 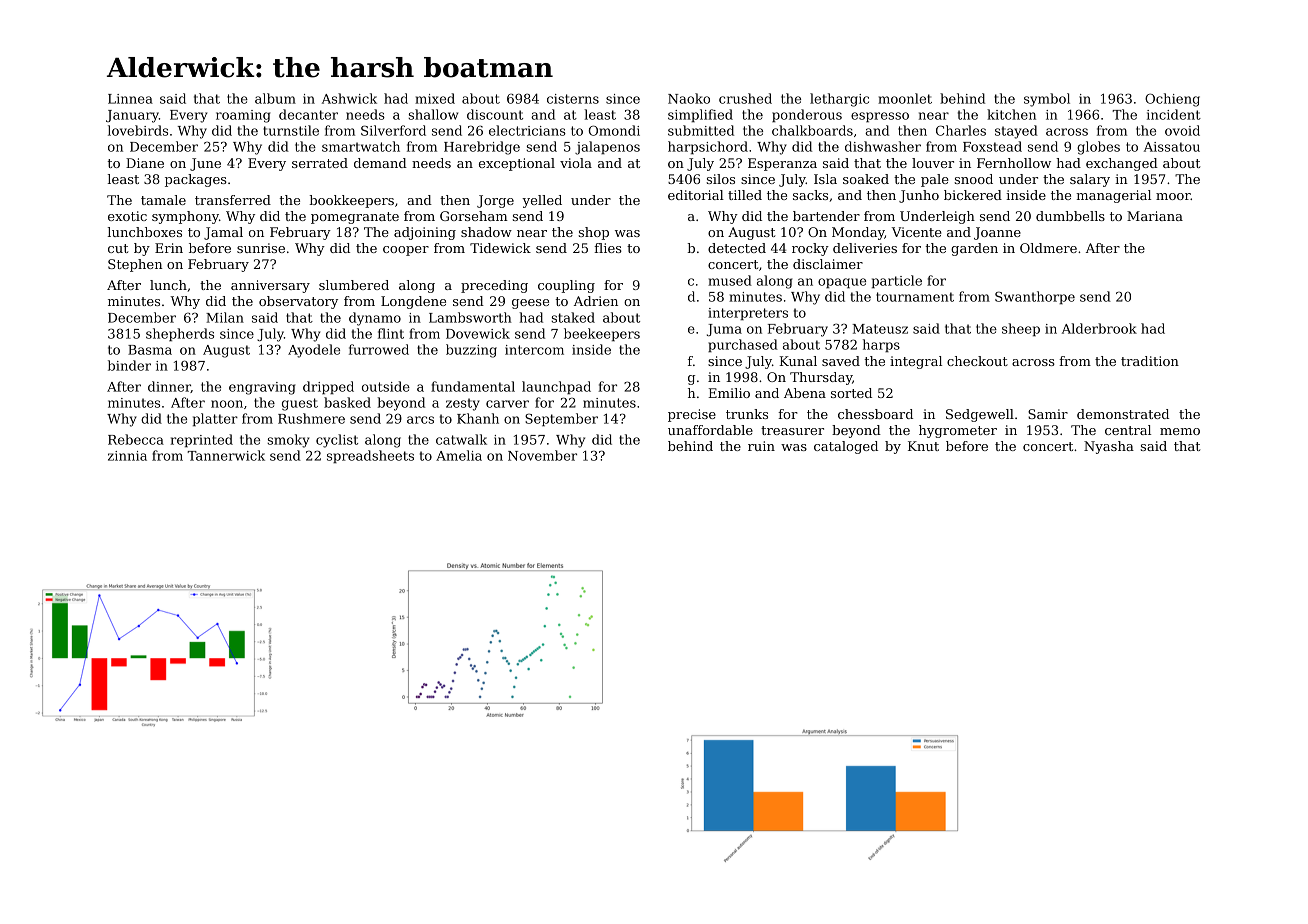 What do you see at coordinates (729, 393) in the screenshot?
I see `Emilio` at bounding box center [729, 393].
